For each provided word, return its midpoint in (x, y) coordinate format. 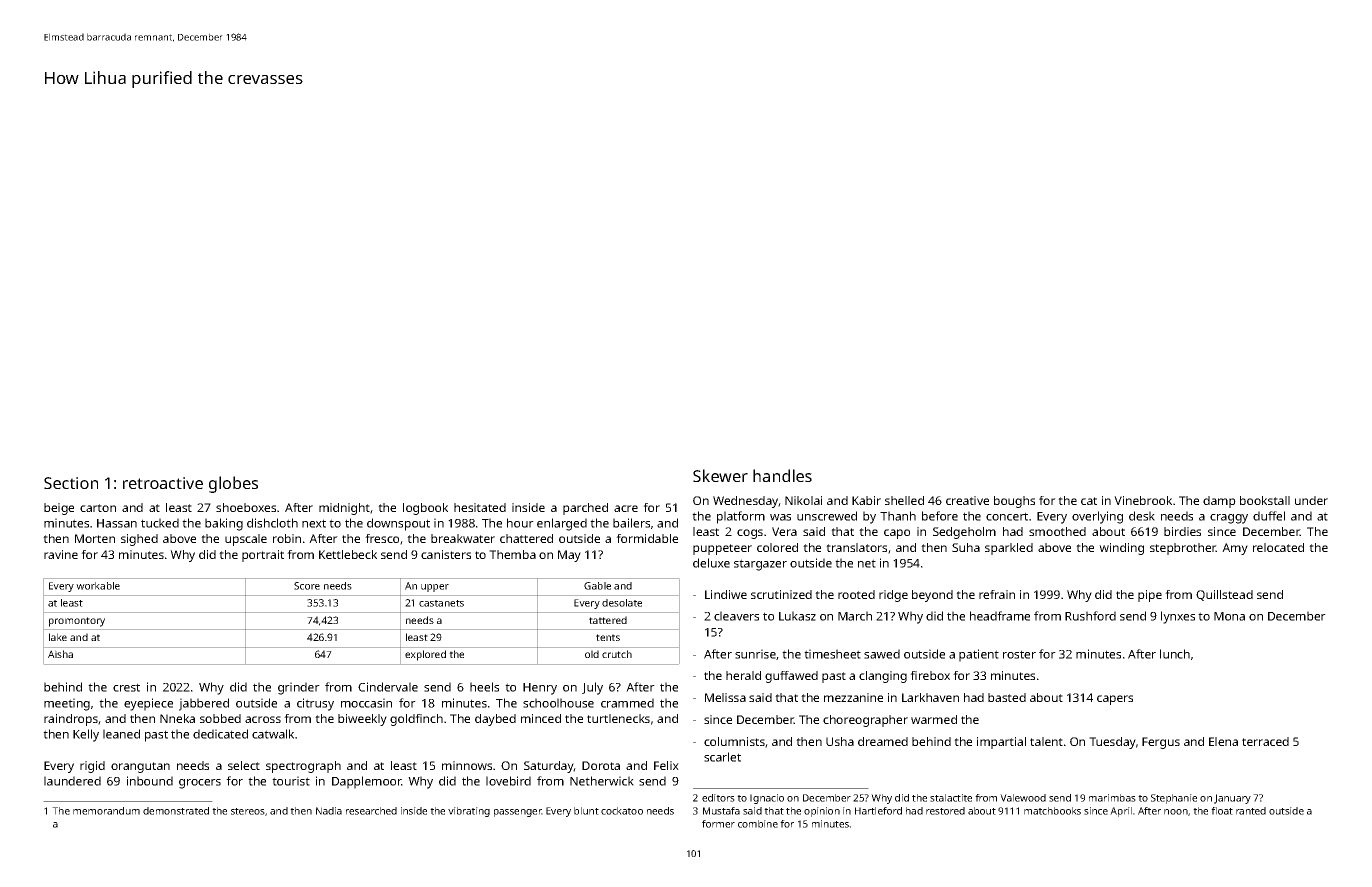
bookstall (1265, 500)
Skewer (720, 475)
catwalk (273, 734)
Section (71, 483)
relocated (1278, 547)
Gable (597, 586)
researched (371, 811)
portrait (263, 556)
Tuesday (1112, 743)
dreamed (883, 741)
